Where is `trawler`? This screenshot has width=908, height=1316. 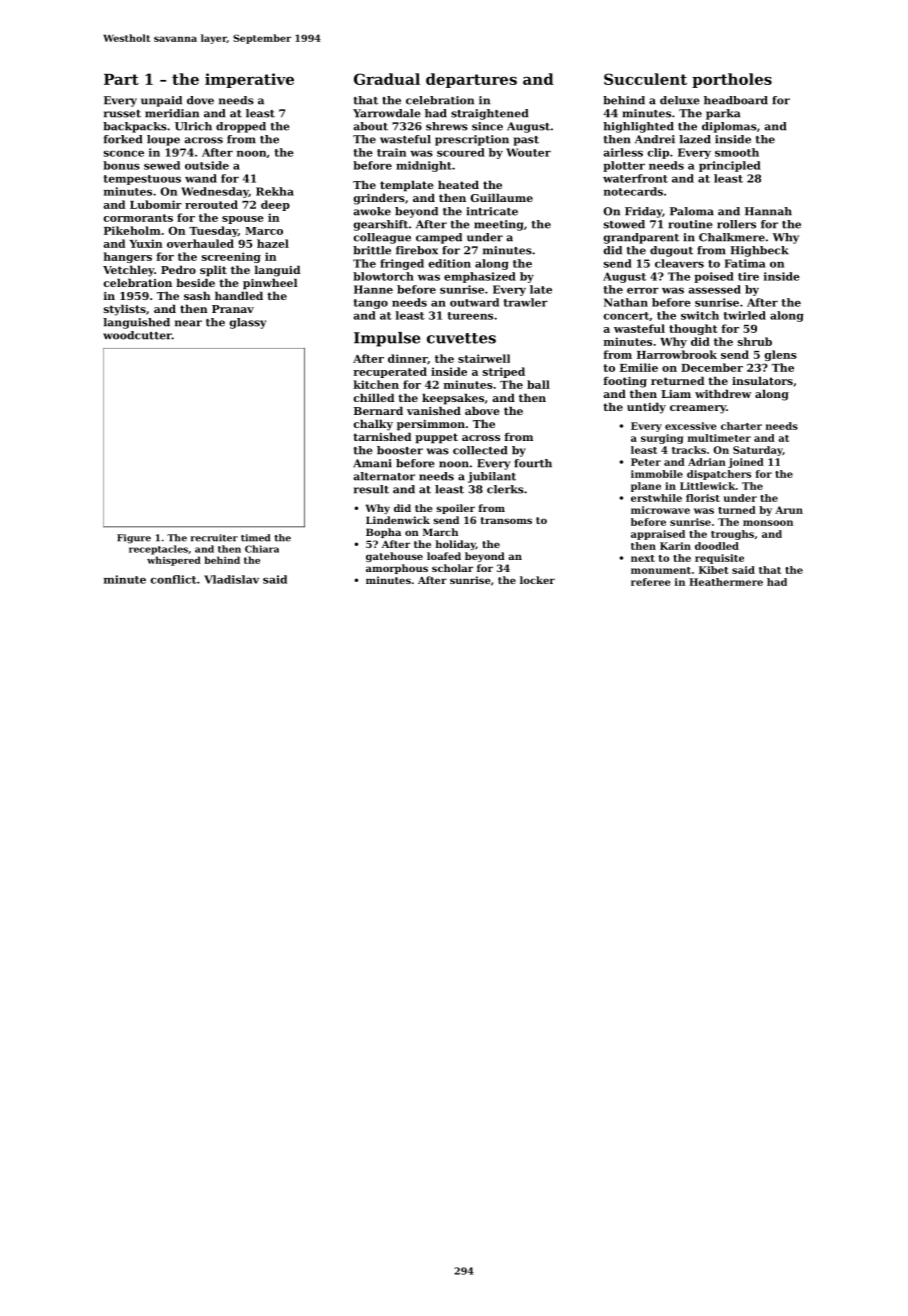 trawler is located at coordinates (526, 302).
